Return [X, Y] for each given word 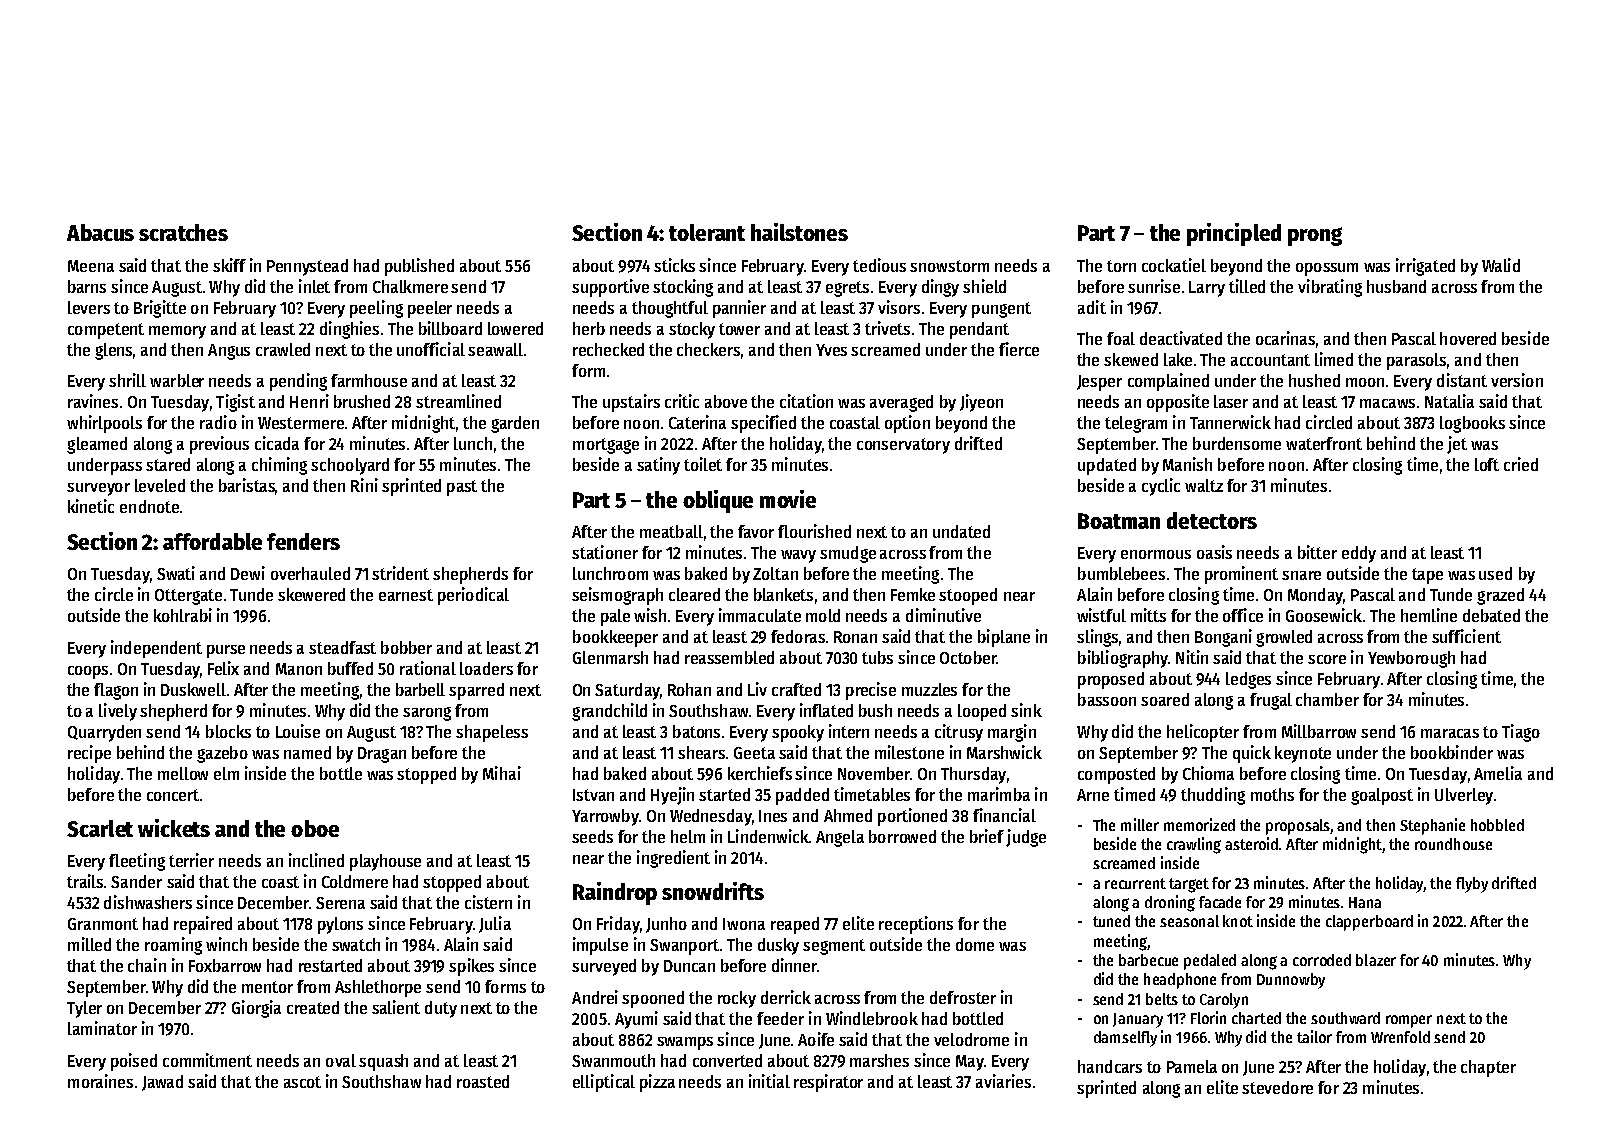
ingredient [673, 859]
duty [441, 1009]
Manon [299, 669]
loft [1487, 464]
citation [806, 401]
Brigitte [160, 309]
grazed [1500, 596]
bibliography [1123, 659]
